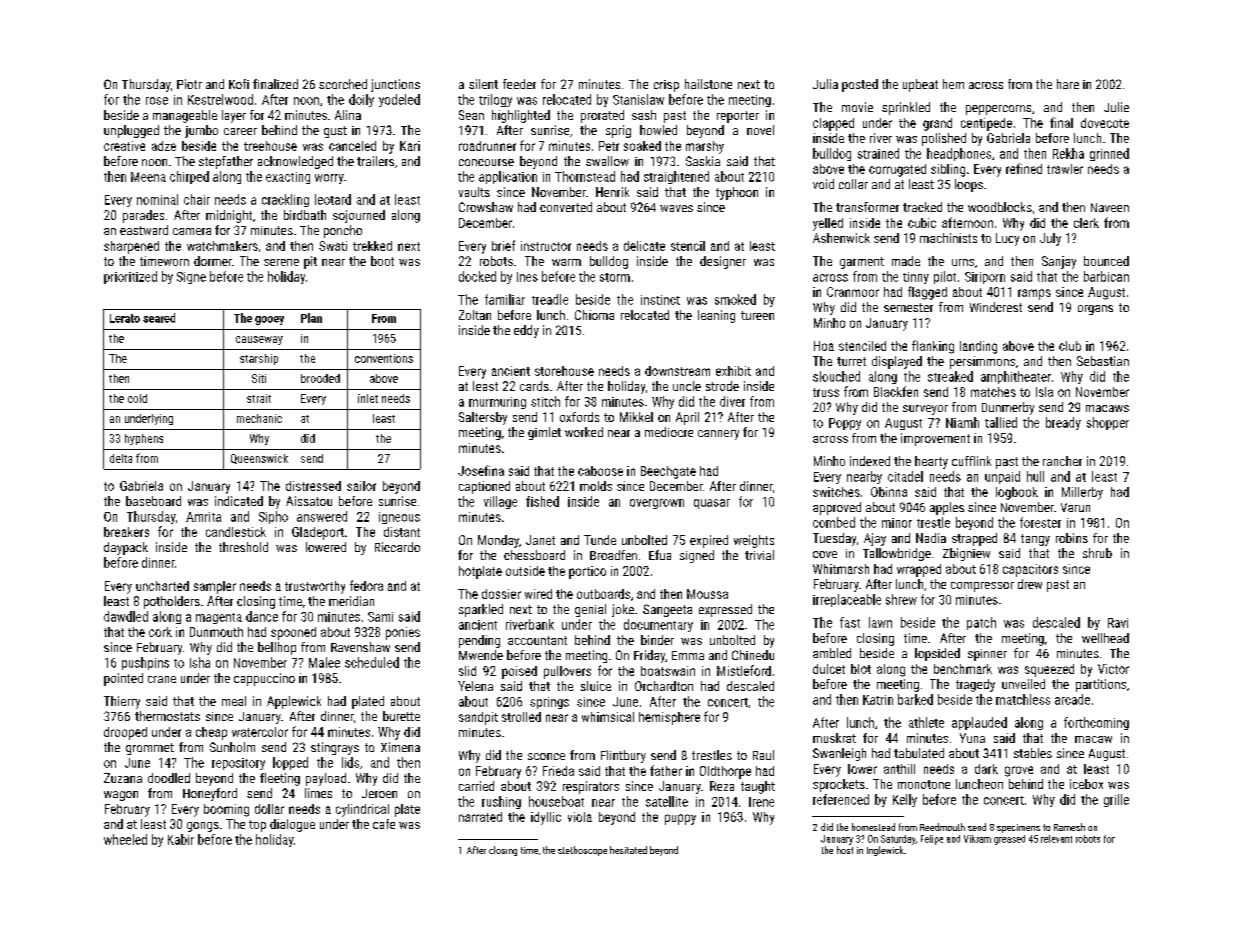  Describe the element at coordinates (189, 84) in the screenshot. I see `Piotr` at that location.
